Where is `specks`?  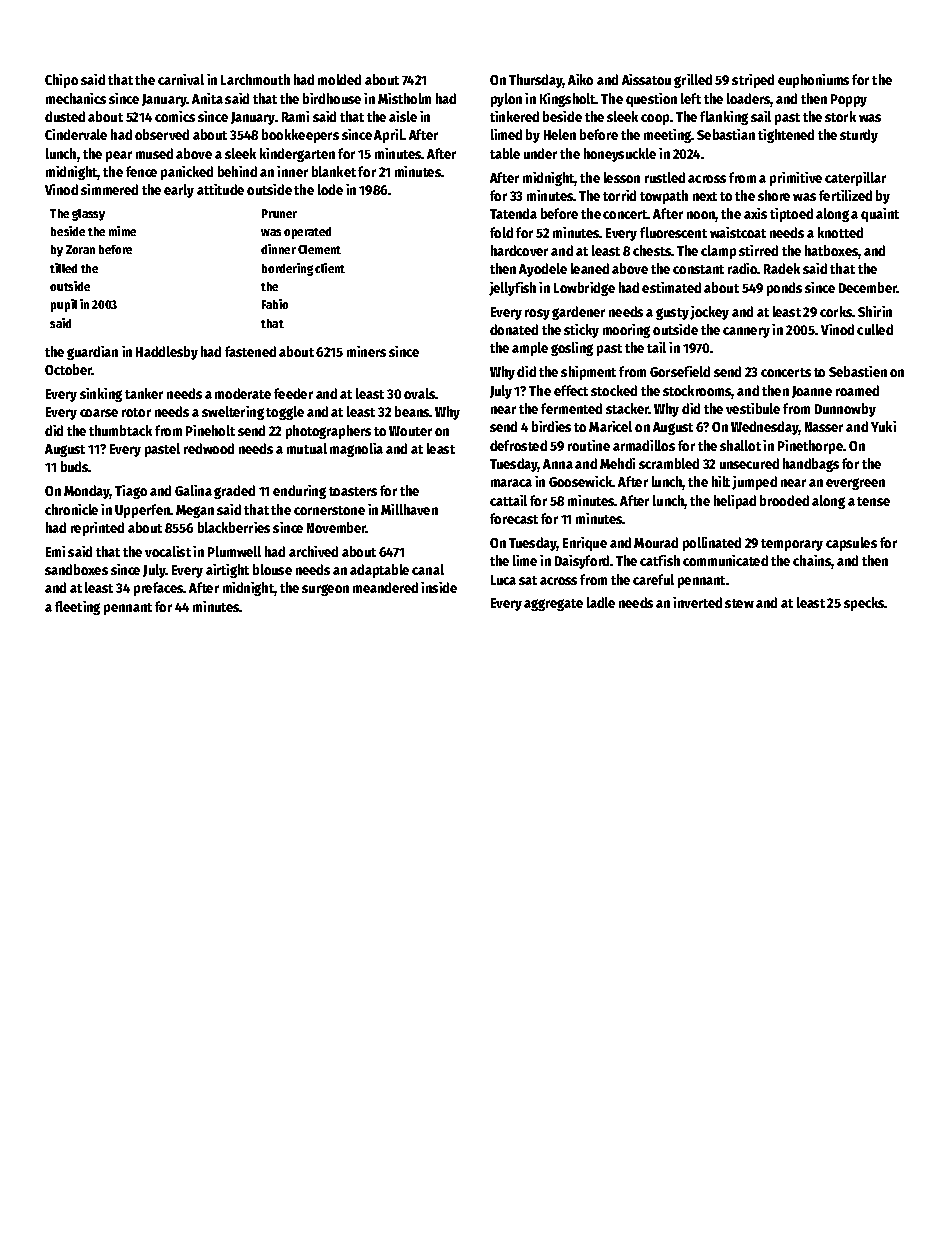
specks is located at coordinates (864, 604).
